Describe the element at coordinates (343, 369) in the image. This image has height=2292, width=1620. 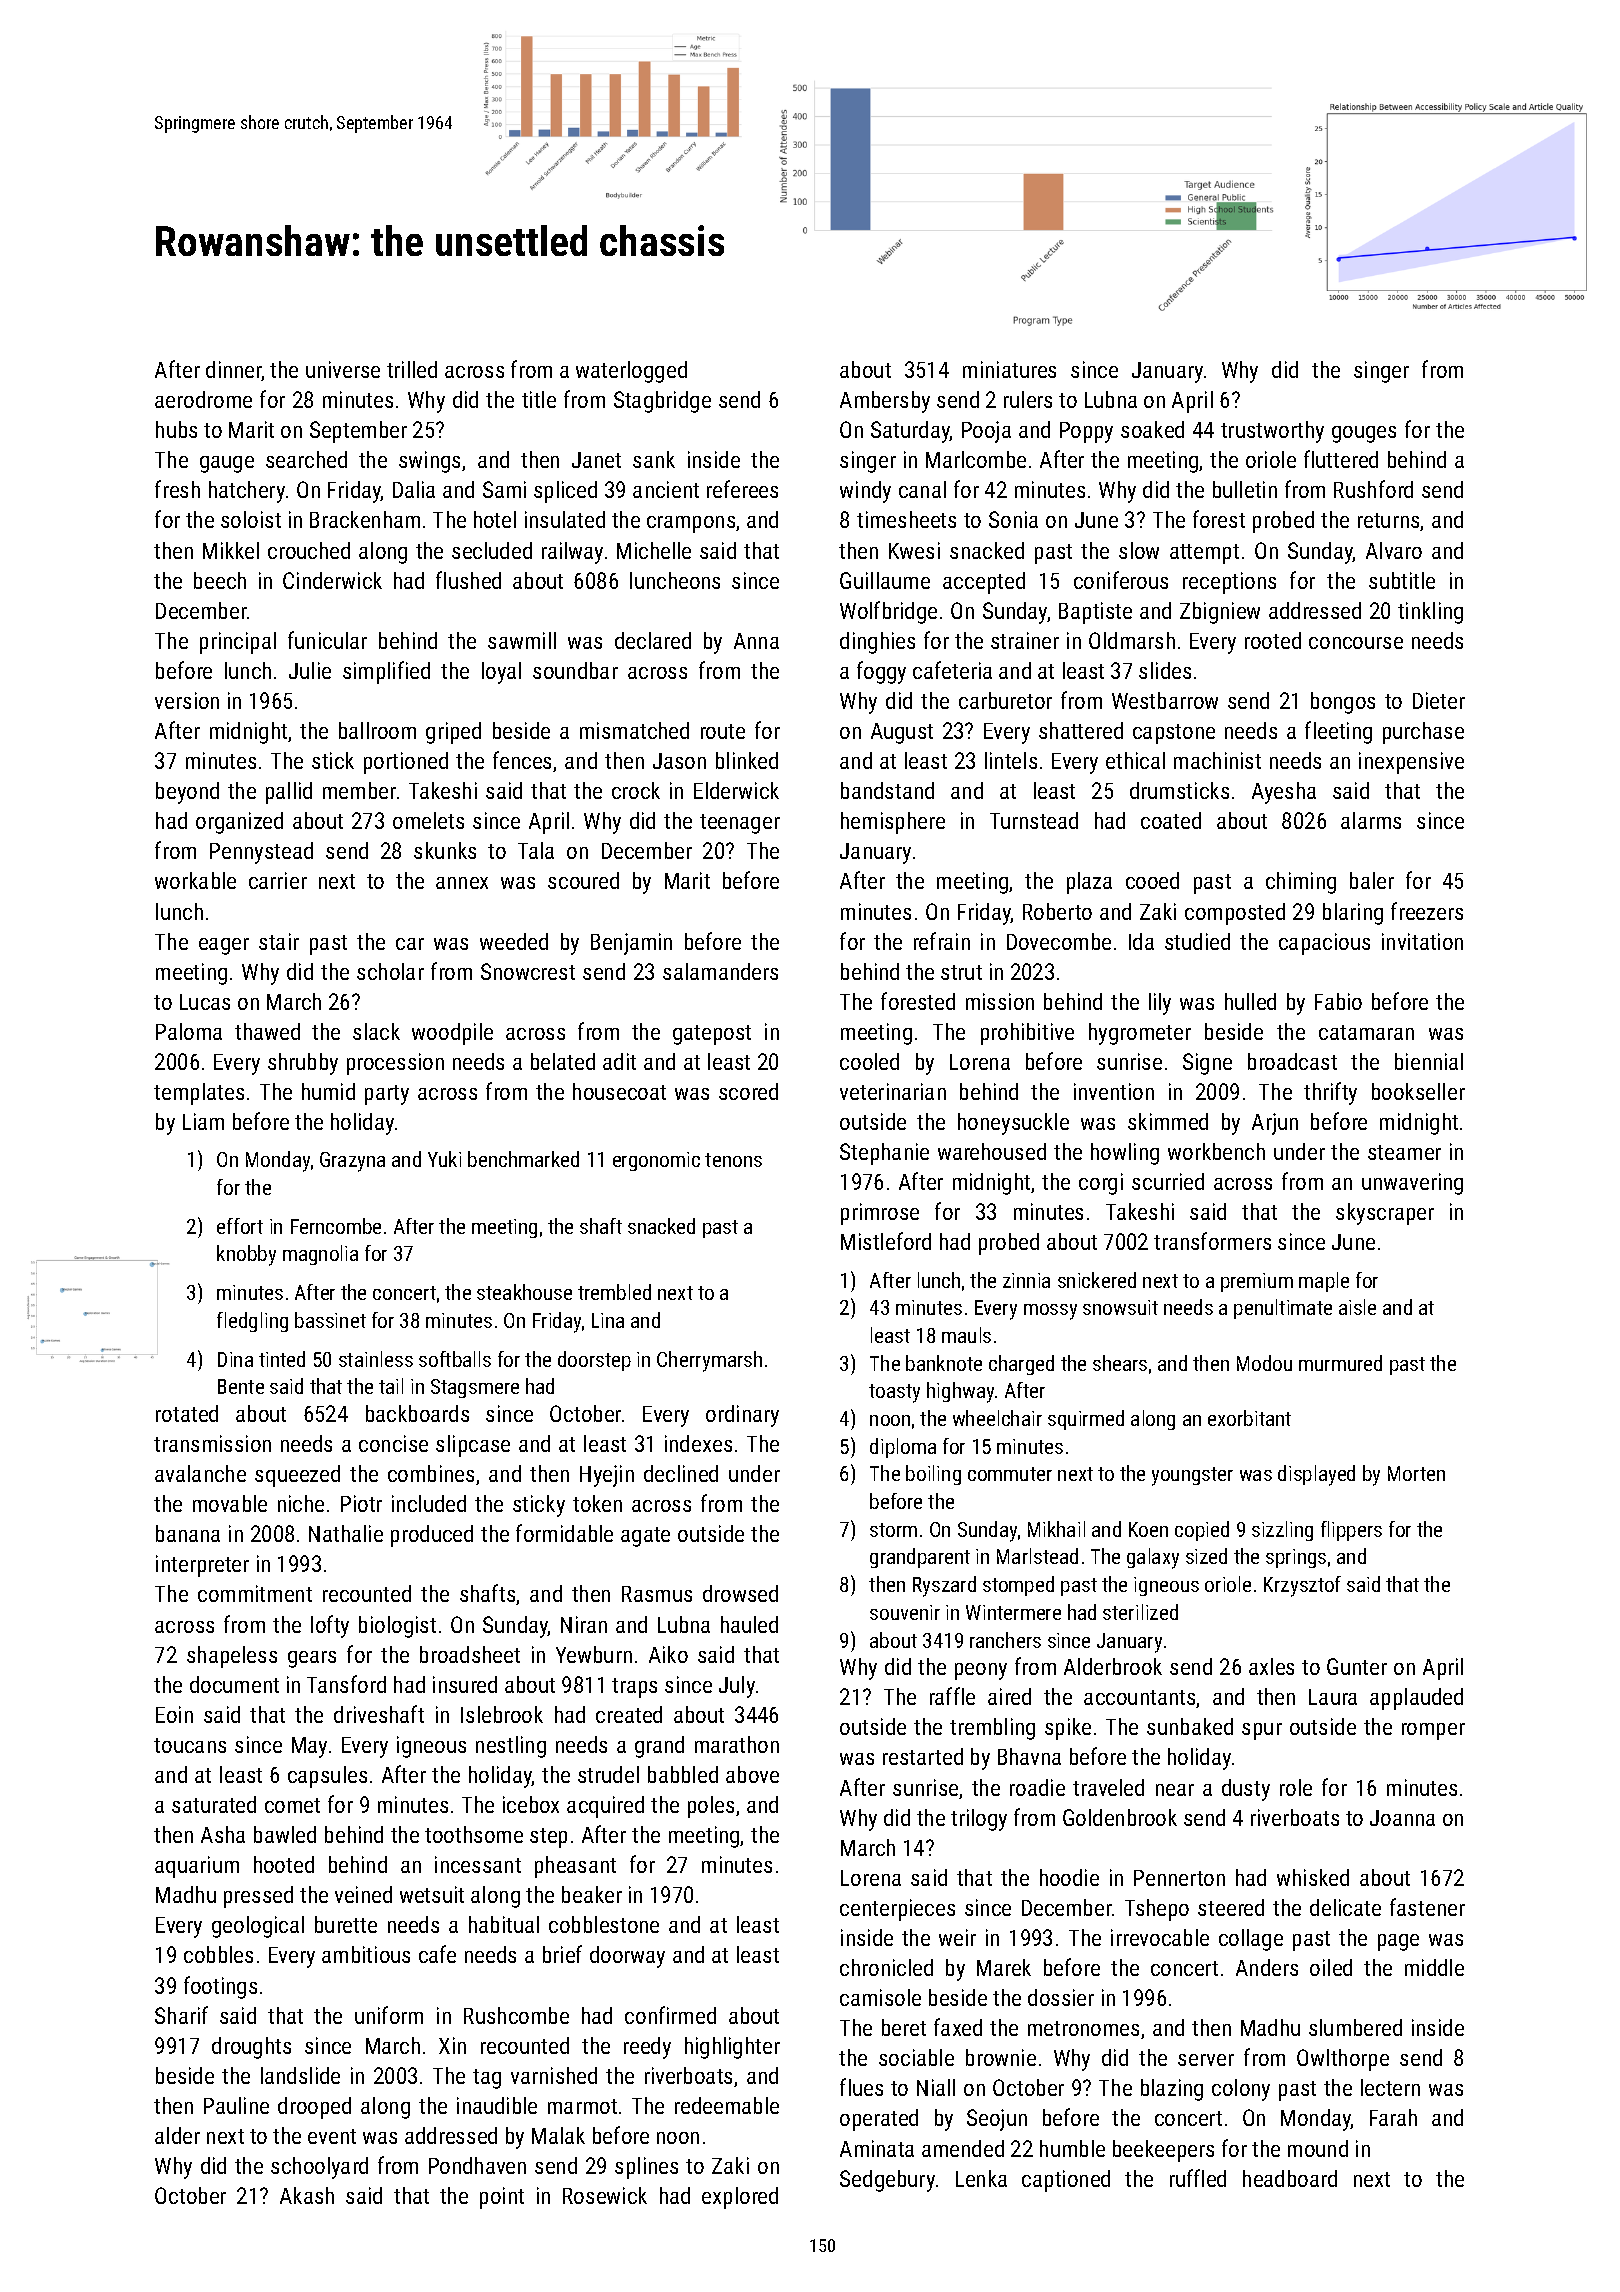
I see `universe` at that location.
